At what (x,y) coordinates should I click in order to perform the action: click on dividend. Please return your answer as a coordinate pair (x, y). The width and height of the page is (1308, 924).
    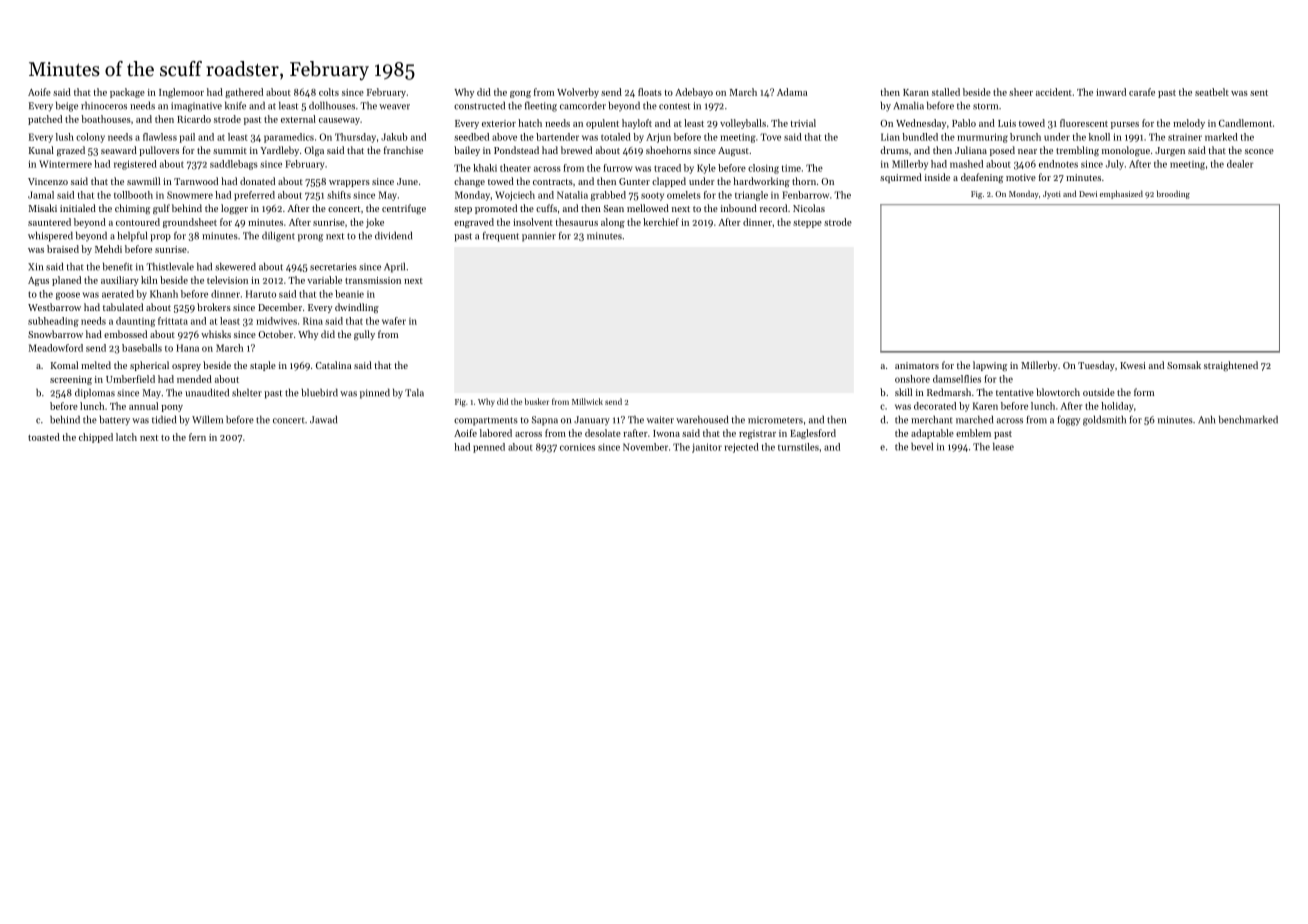
    Looking at the image, I should click on (393, 235).
